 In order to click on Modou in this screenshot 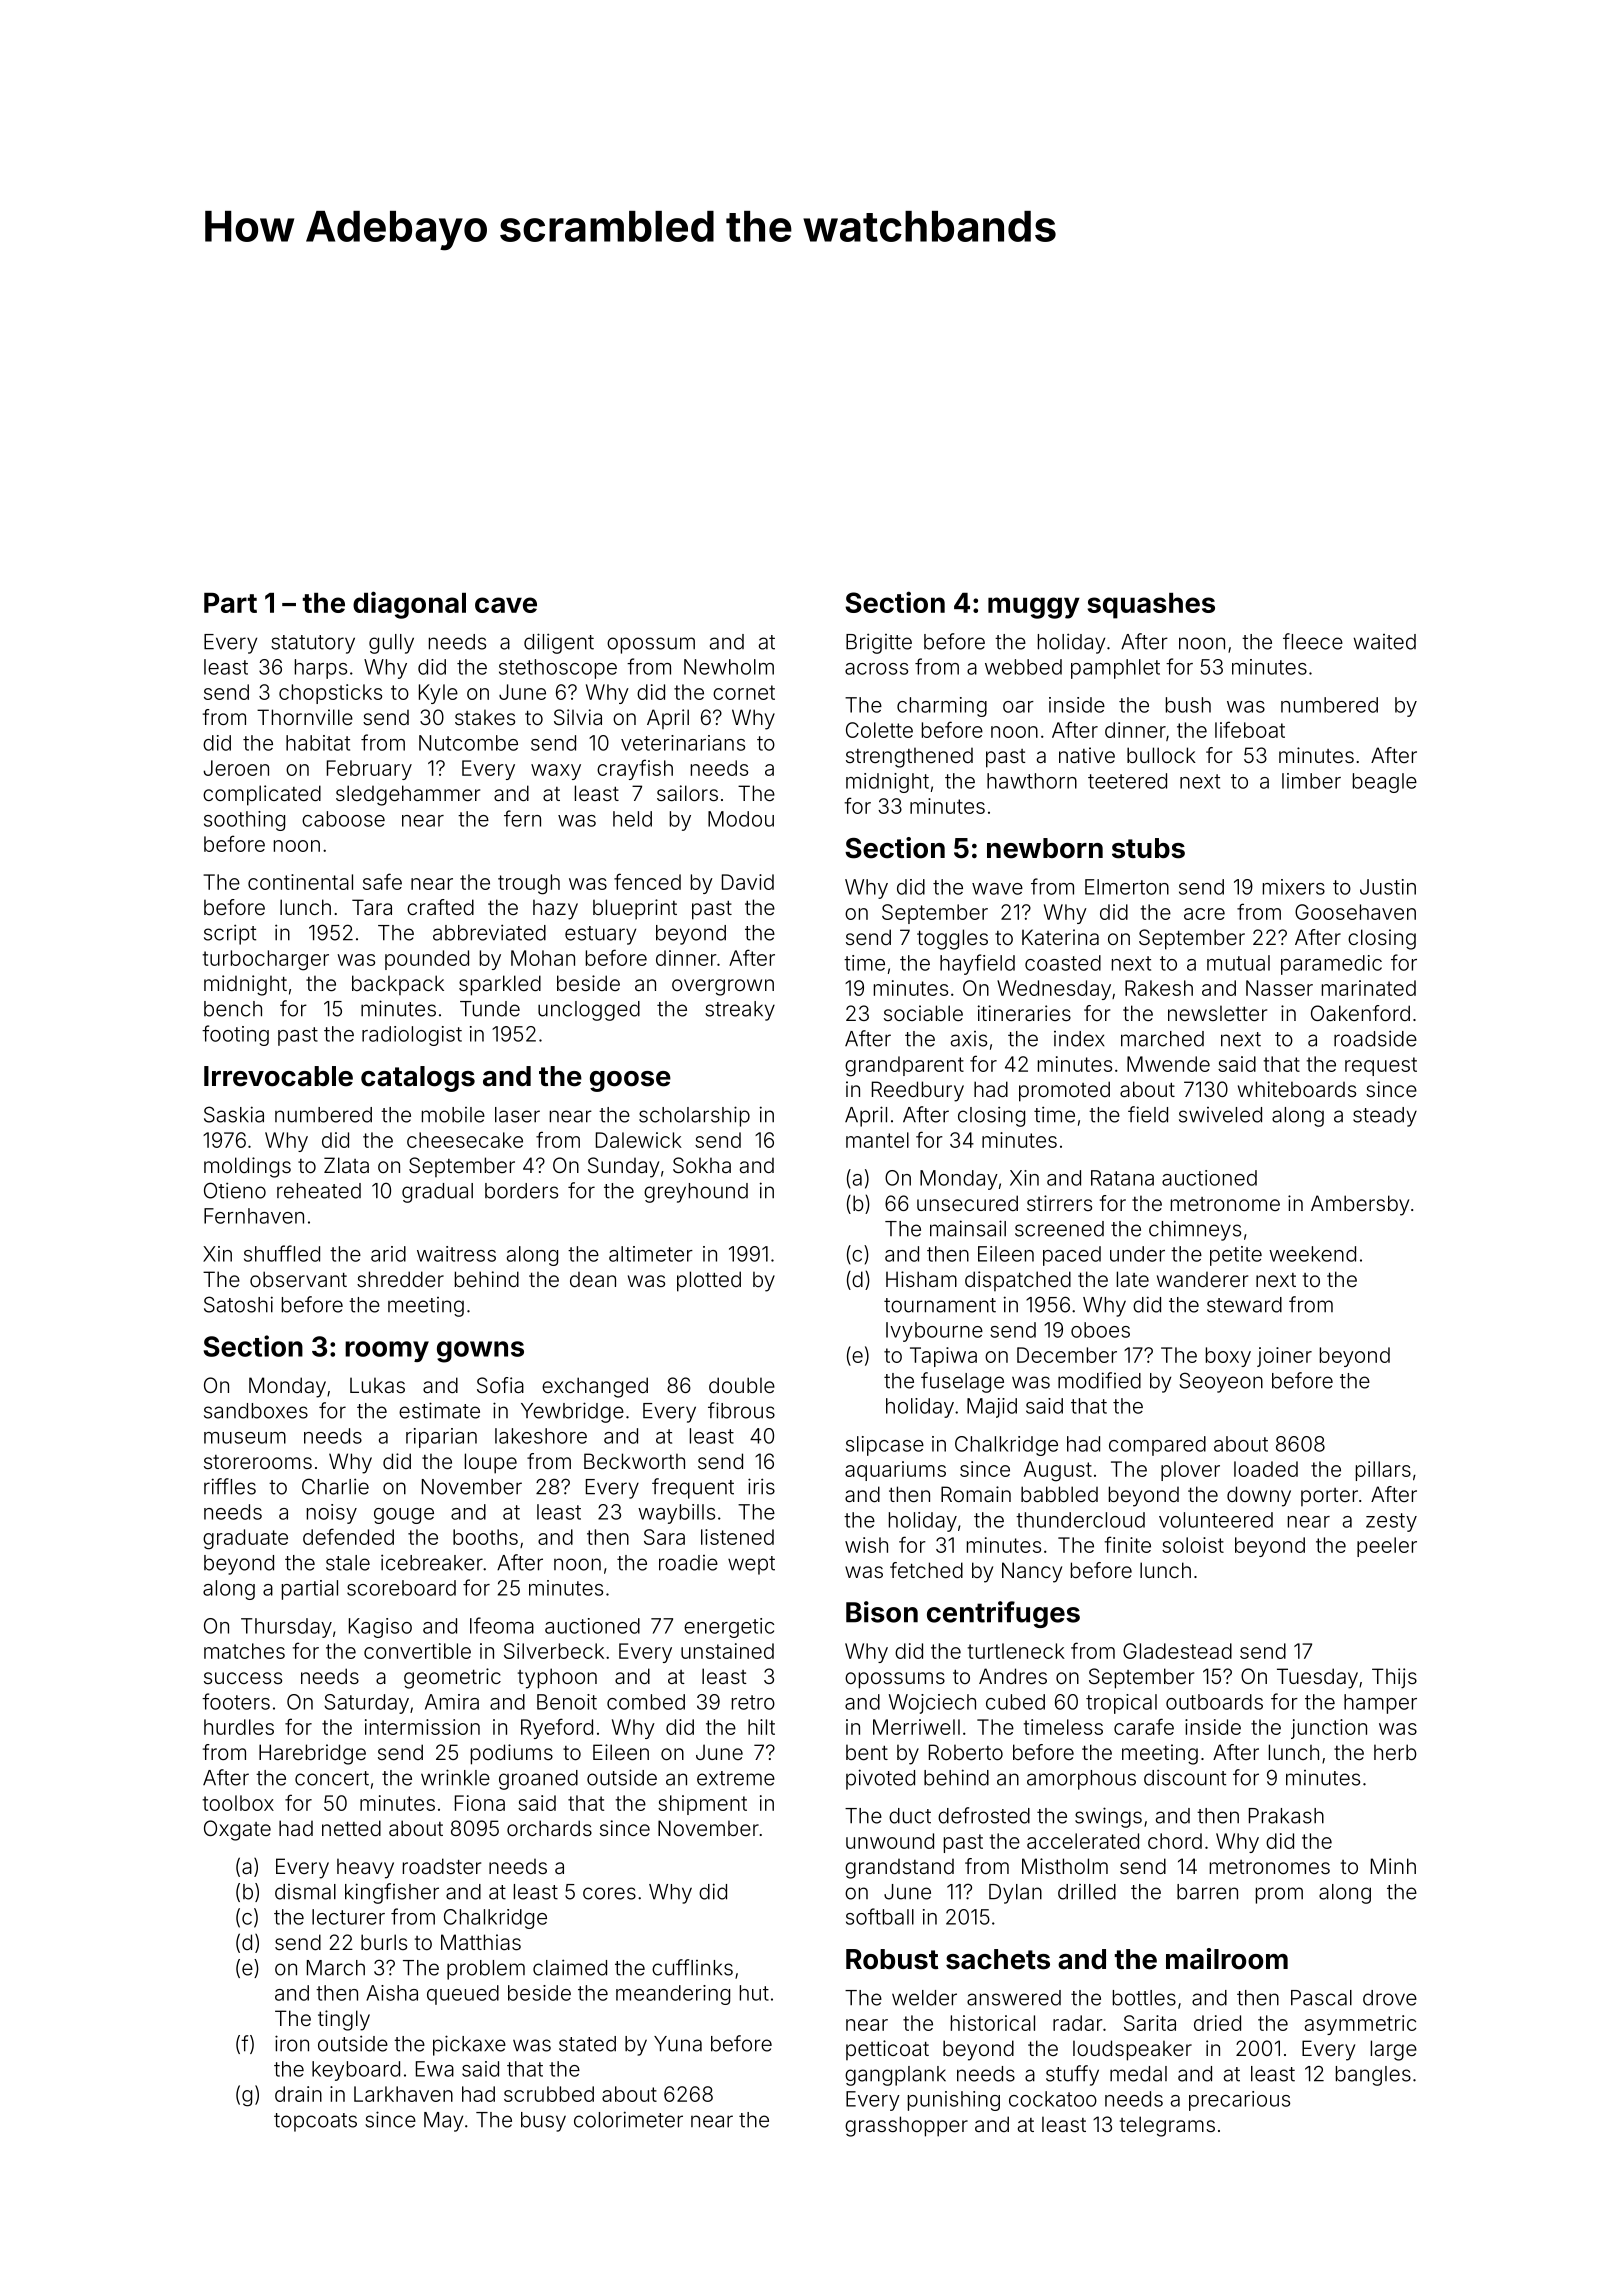, I will do `click(741, 819)`.
